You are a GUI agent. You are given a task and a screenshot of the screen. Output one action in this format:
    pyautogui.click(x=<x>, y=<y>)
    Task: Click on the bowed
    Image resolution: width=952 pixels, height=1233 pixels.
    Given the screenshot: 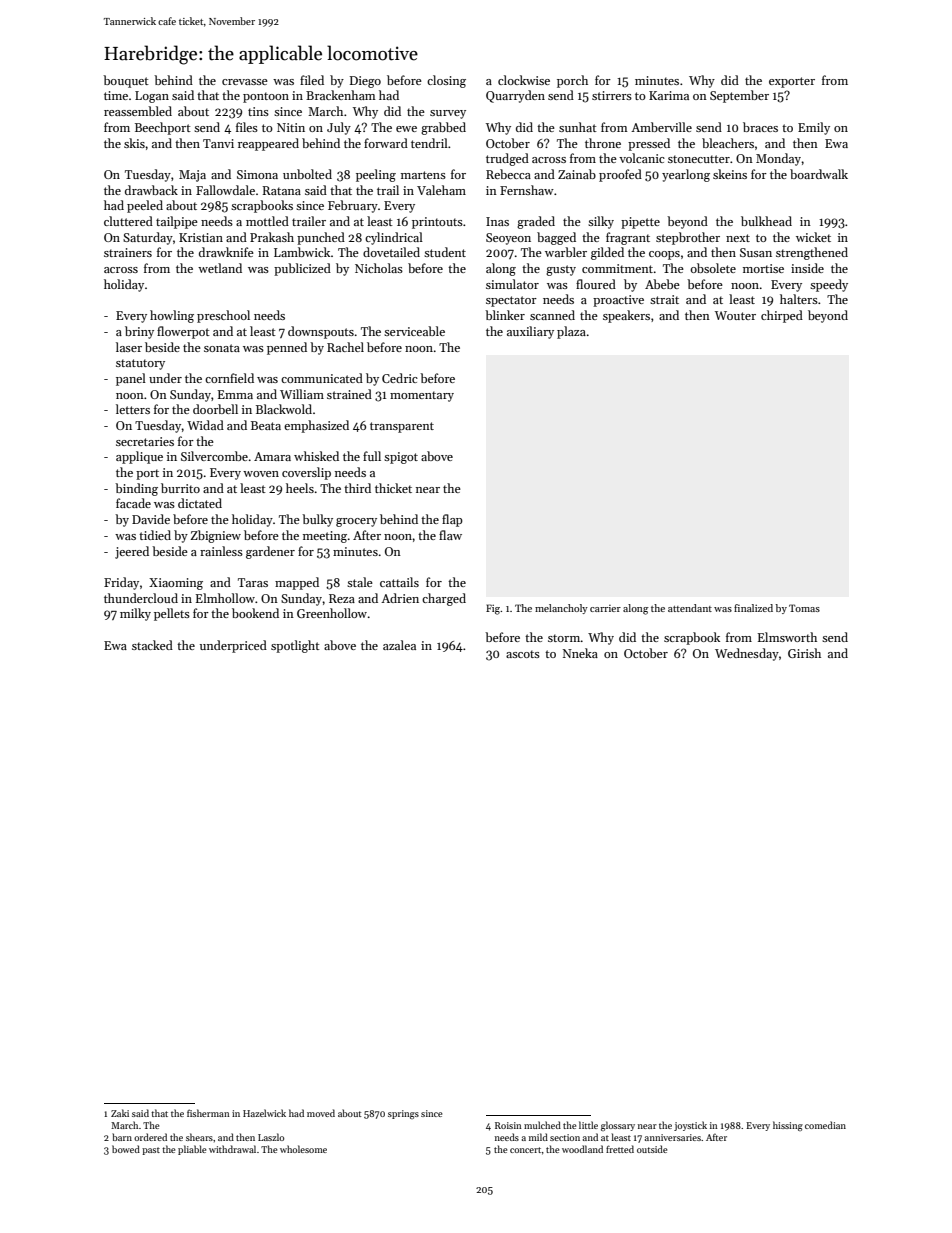 What is the action you would take?
    pyautogui.click(x=126, y=1149)
